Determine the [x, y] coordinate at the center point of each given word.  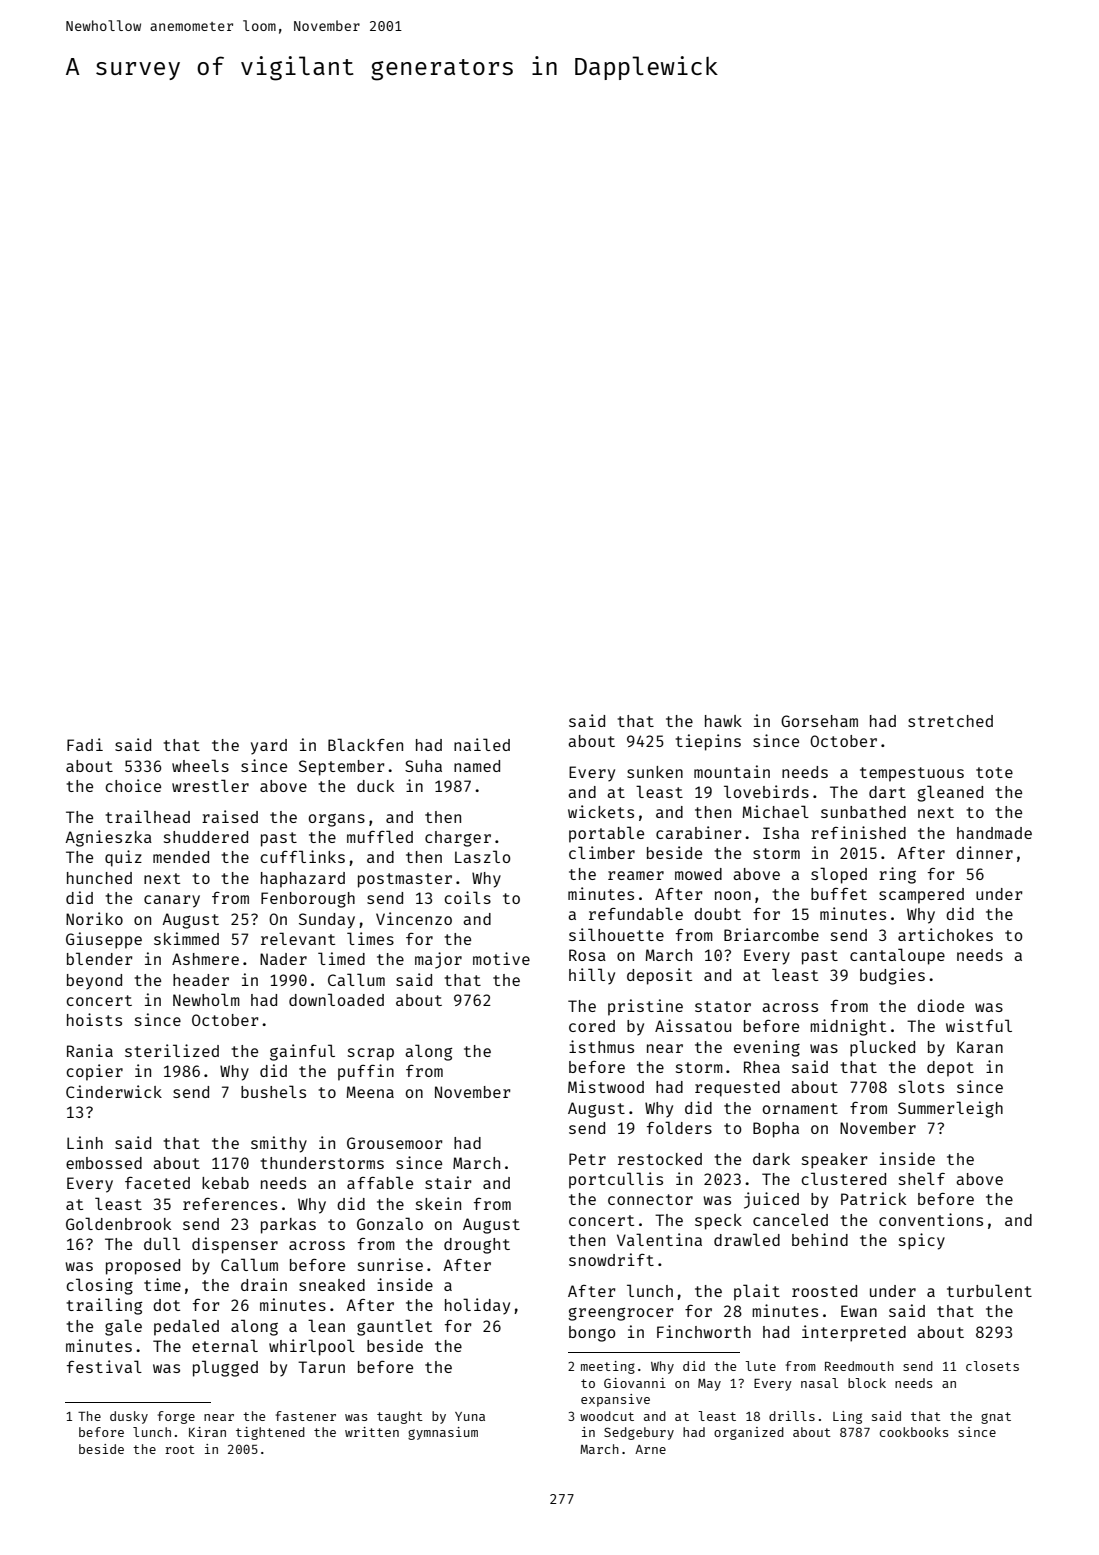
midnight [848, 1027]
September [341, 768]
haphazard [303, 880]
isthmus [601, 1046]
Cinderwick [114, 1091]
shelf [922, 1178]
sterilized [172, 1050]
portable [606, 834]
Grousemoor [394, 1143]
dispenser [235, 1245]
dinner [984, 852]
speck [718, 1222]
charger [458, 839]
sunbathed [863, 812]
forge [176, 1417]
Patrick [873, 1198]
